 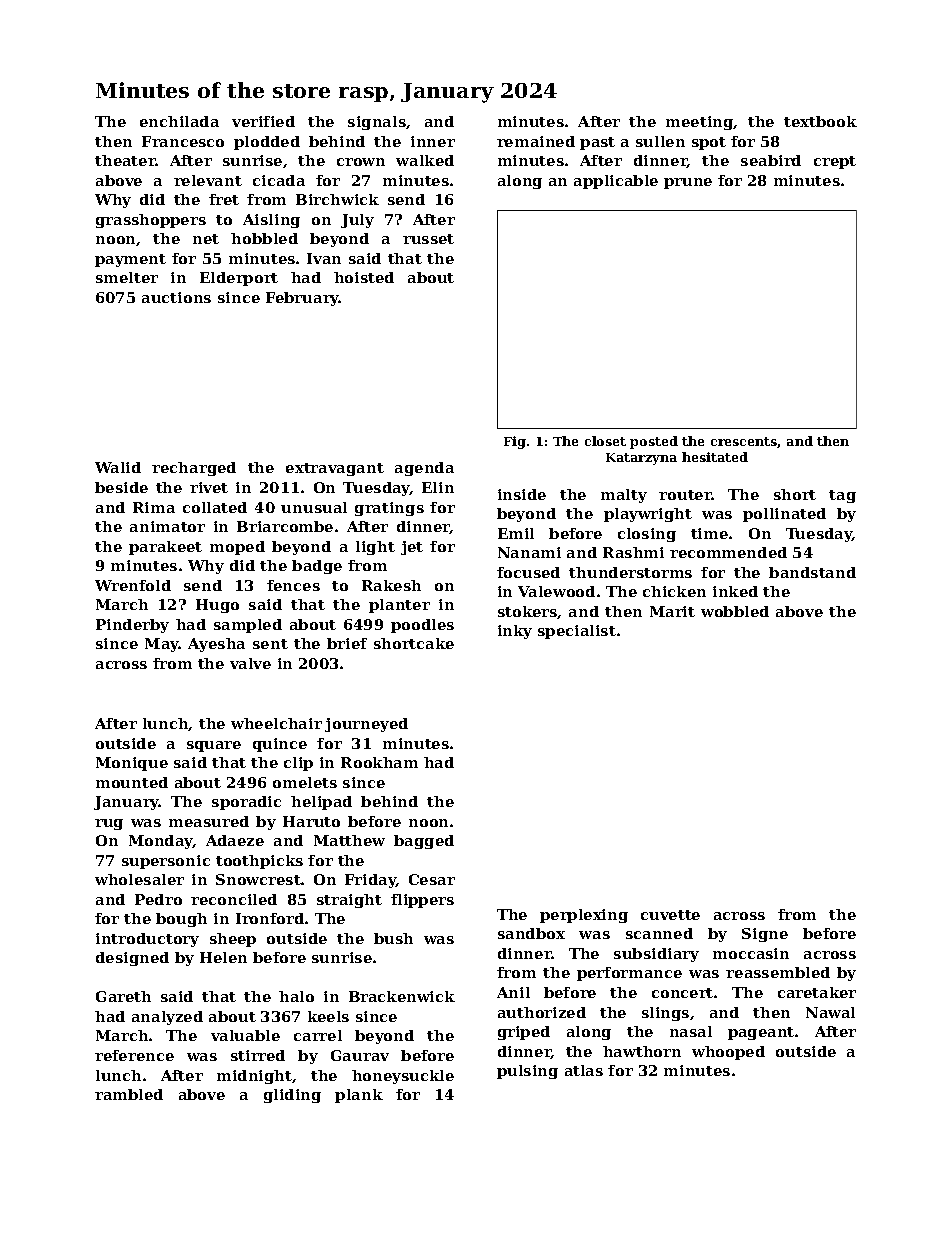 What do you see at coordinates (279, 180) in the screenshot?
I see `cicada` at bounding box center [279, 180].
